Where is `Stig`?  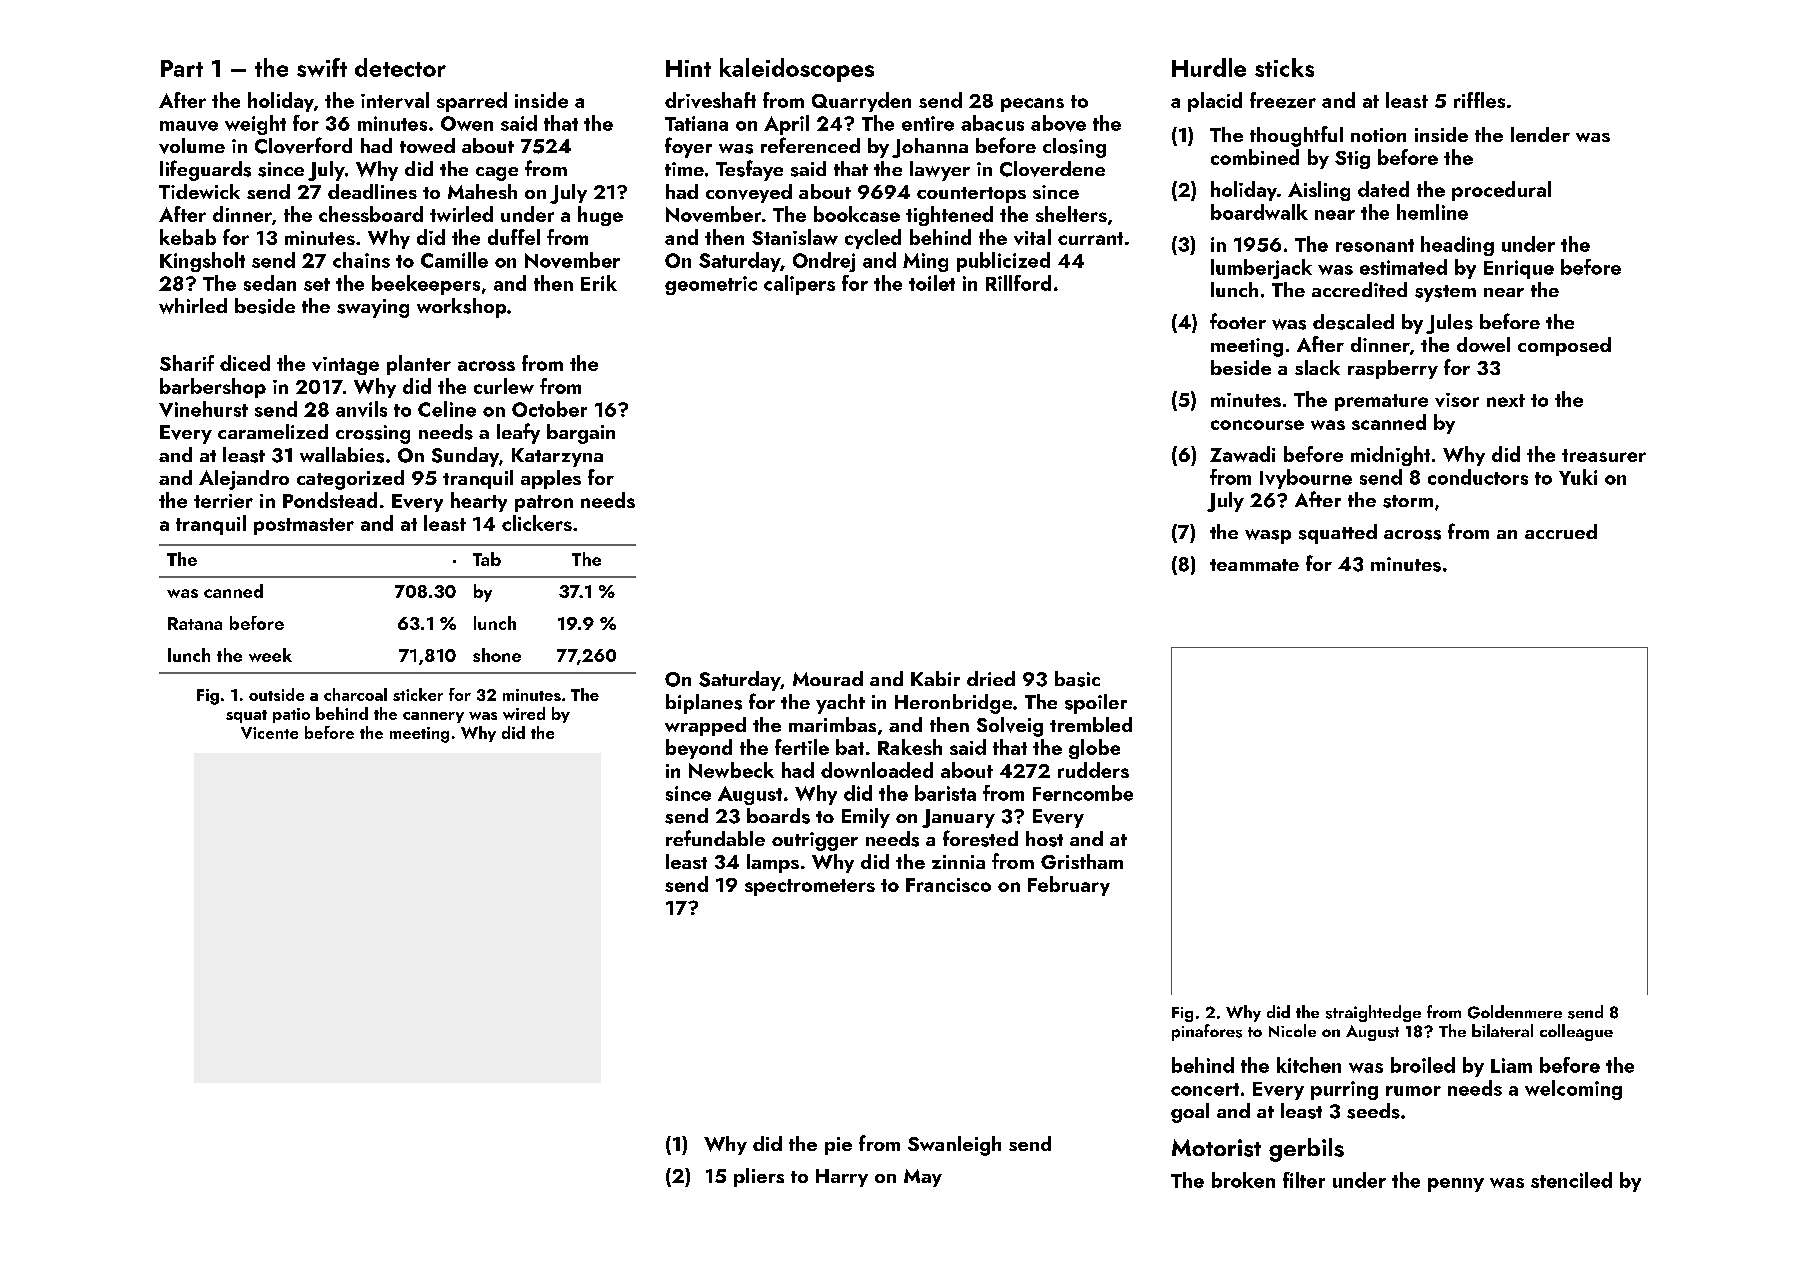
Stig is located at coordinates (1352, 160).
